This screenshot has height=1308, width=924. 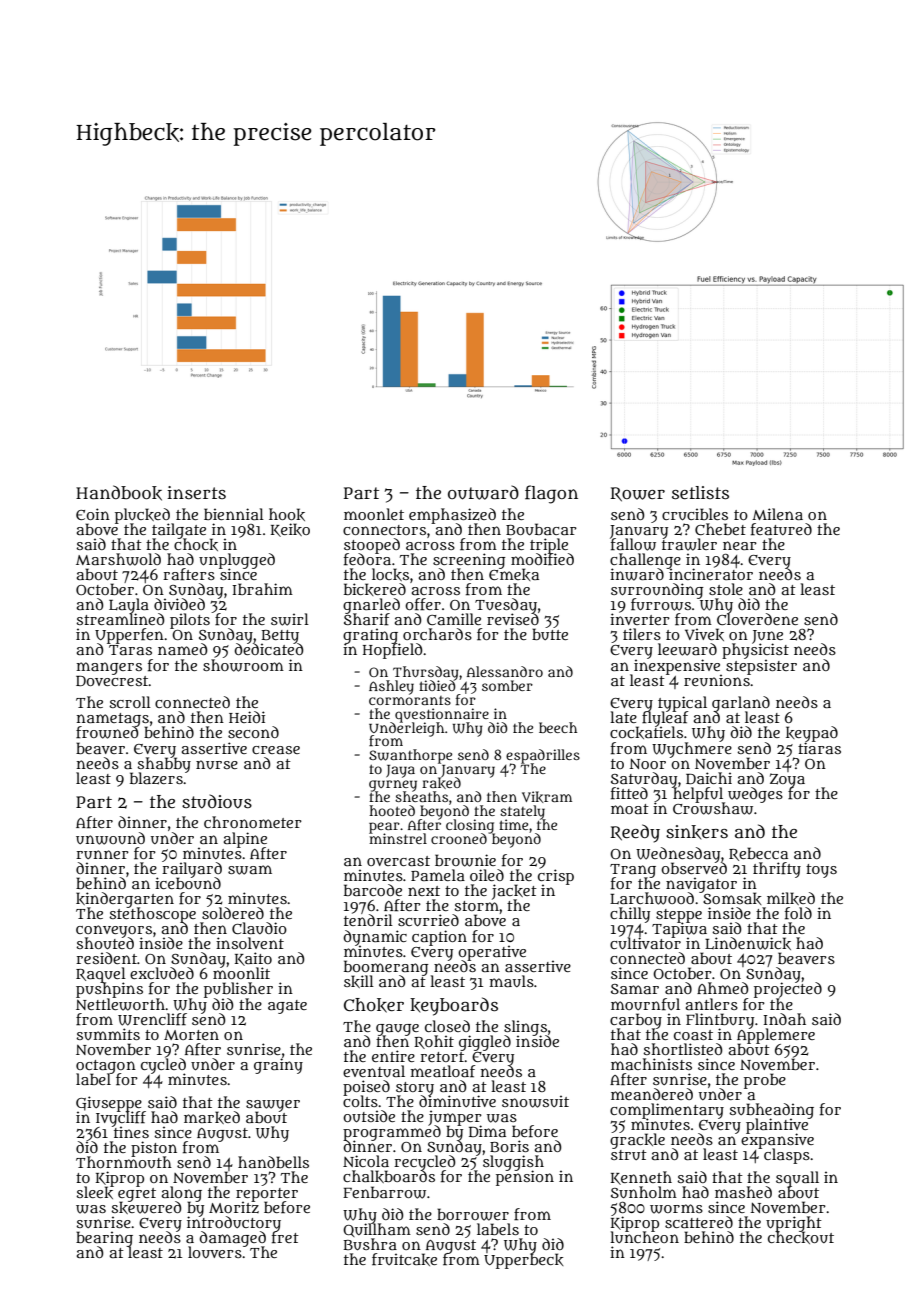 I want to click on scroll, so click(x=130, y=702).
